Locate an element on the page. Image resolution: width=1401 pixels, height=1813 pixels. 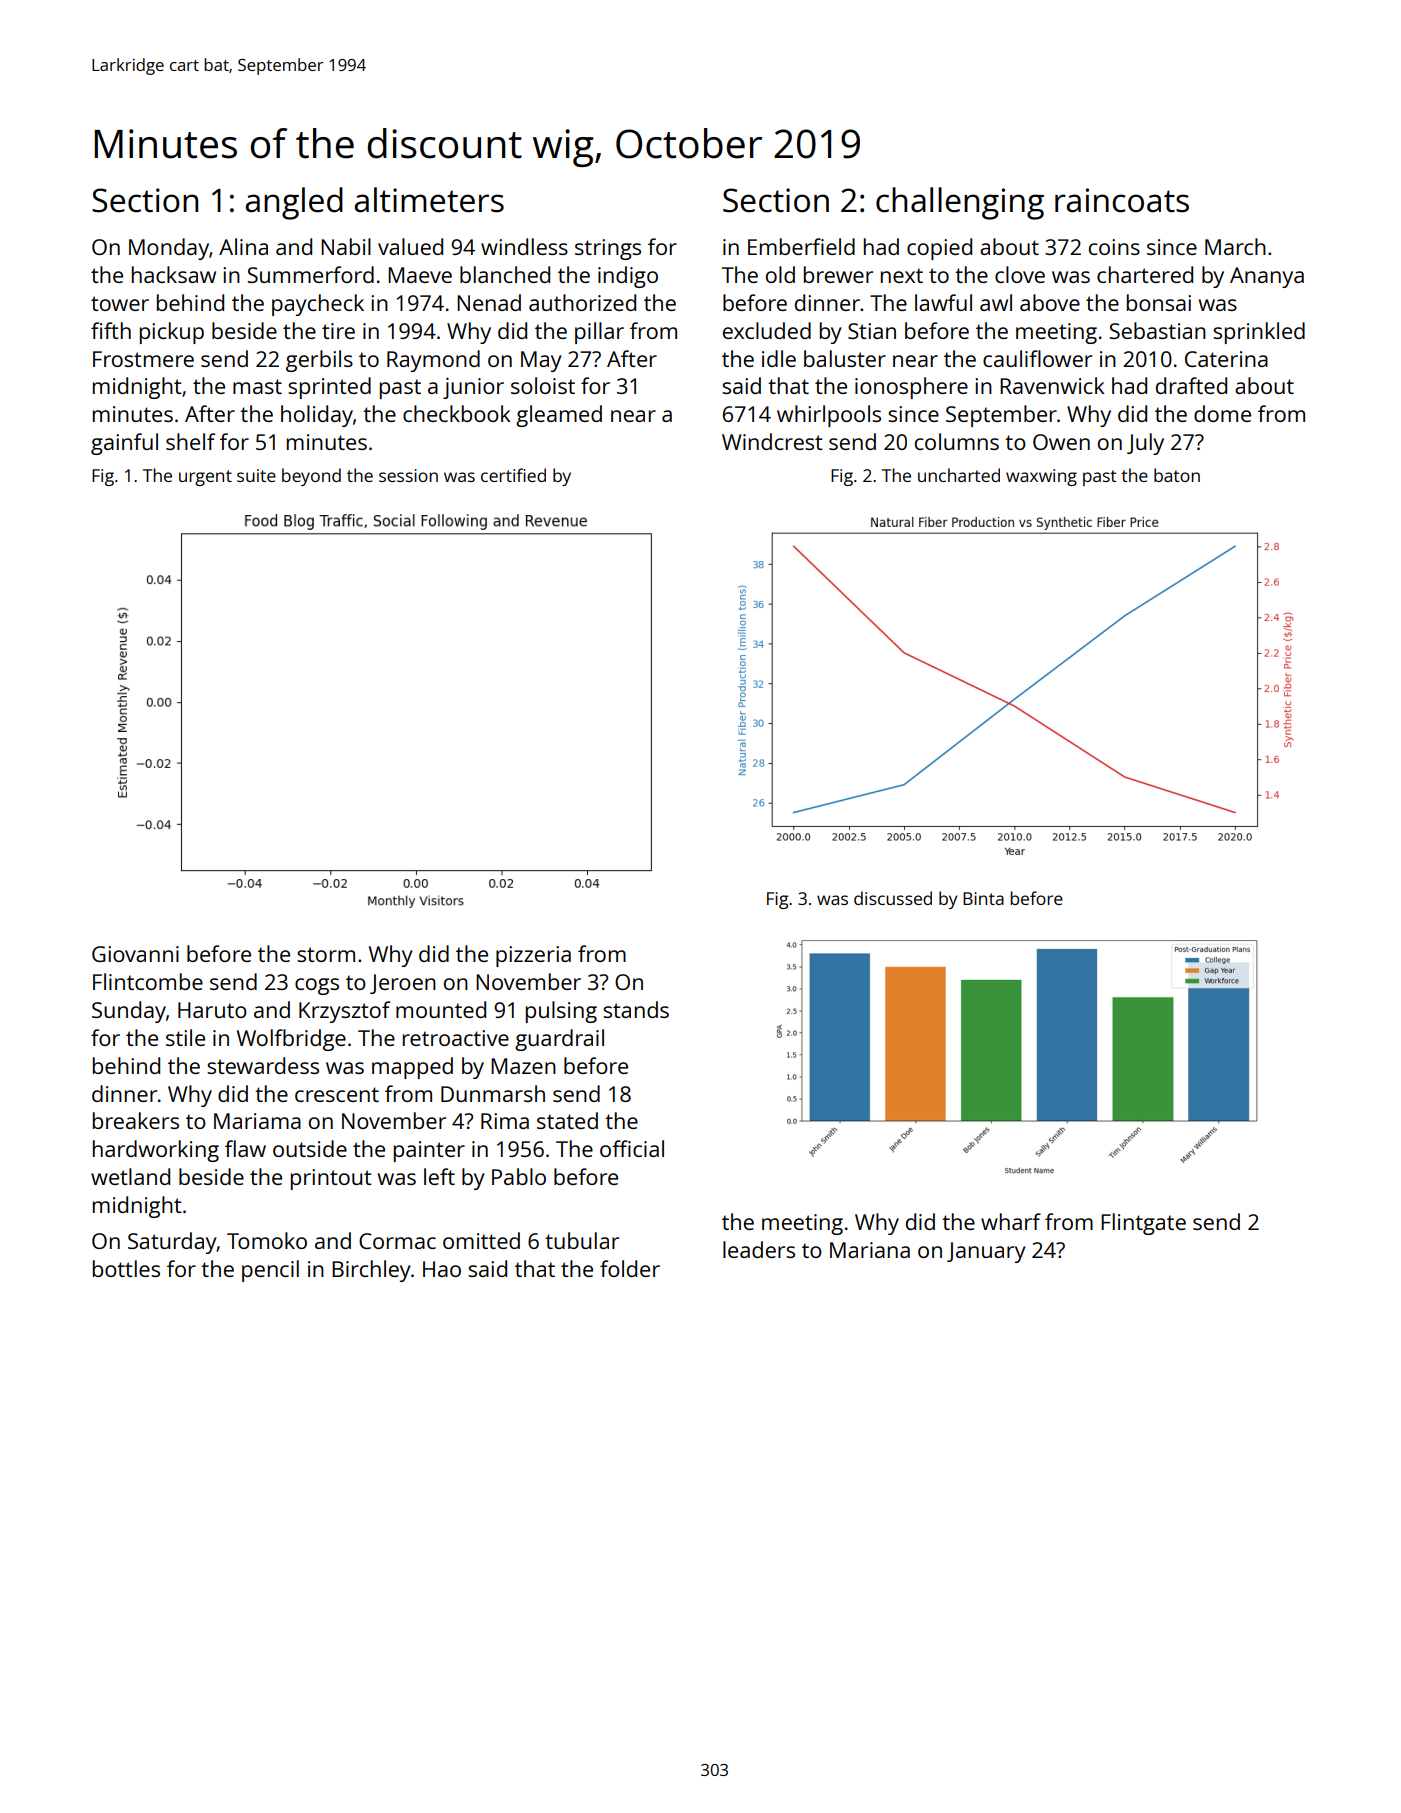
drafted is located at coordinates (1191, 385).
